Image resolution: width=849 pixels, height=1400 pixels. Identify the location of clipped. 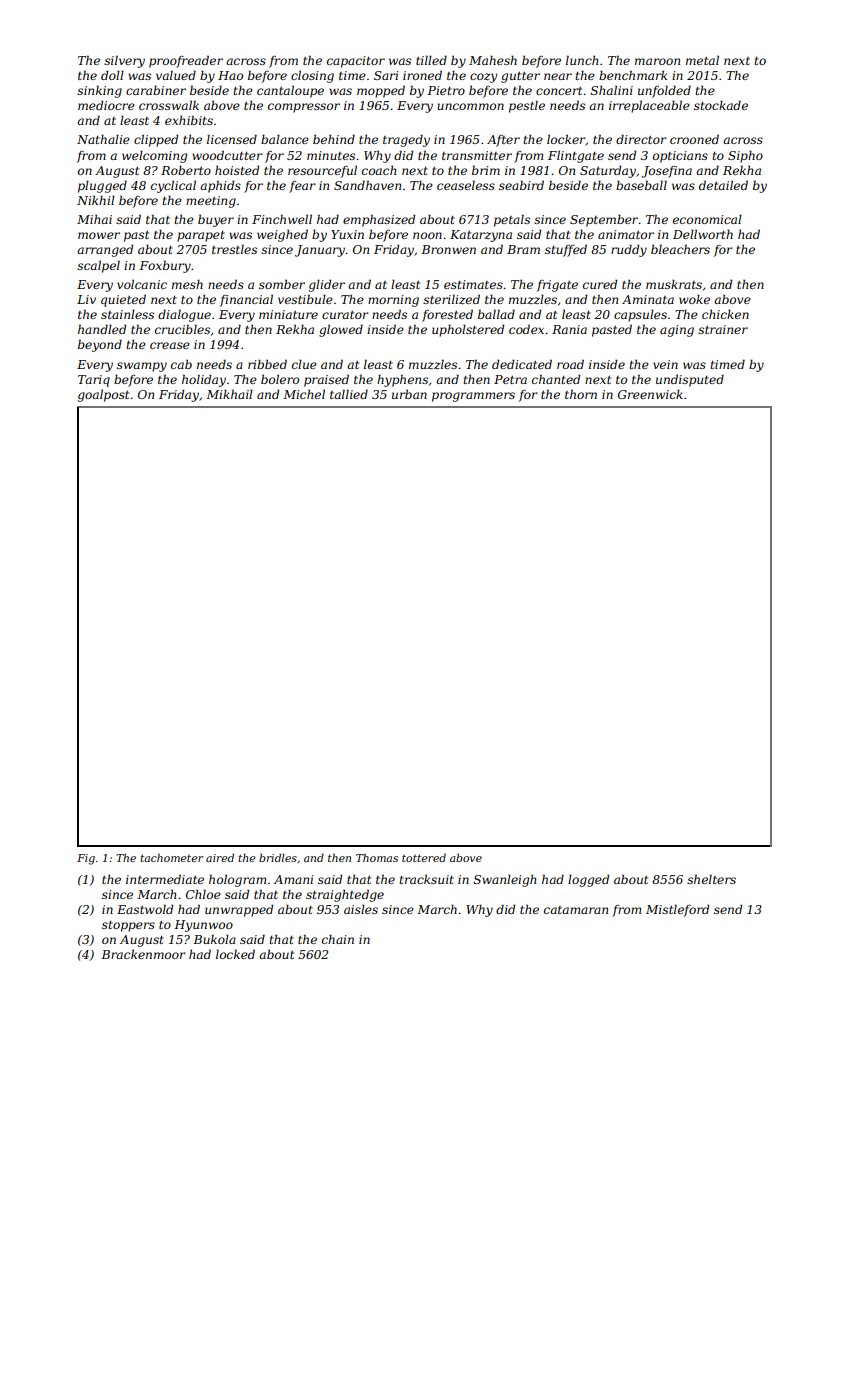
(156, 140).
